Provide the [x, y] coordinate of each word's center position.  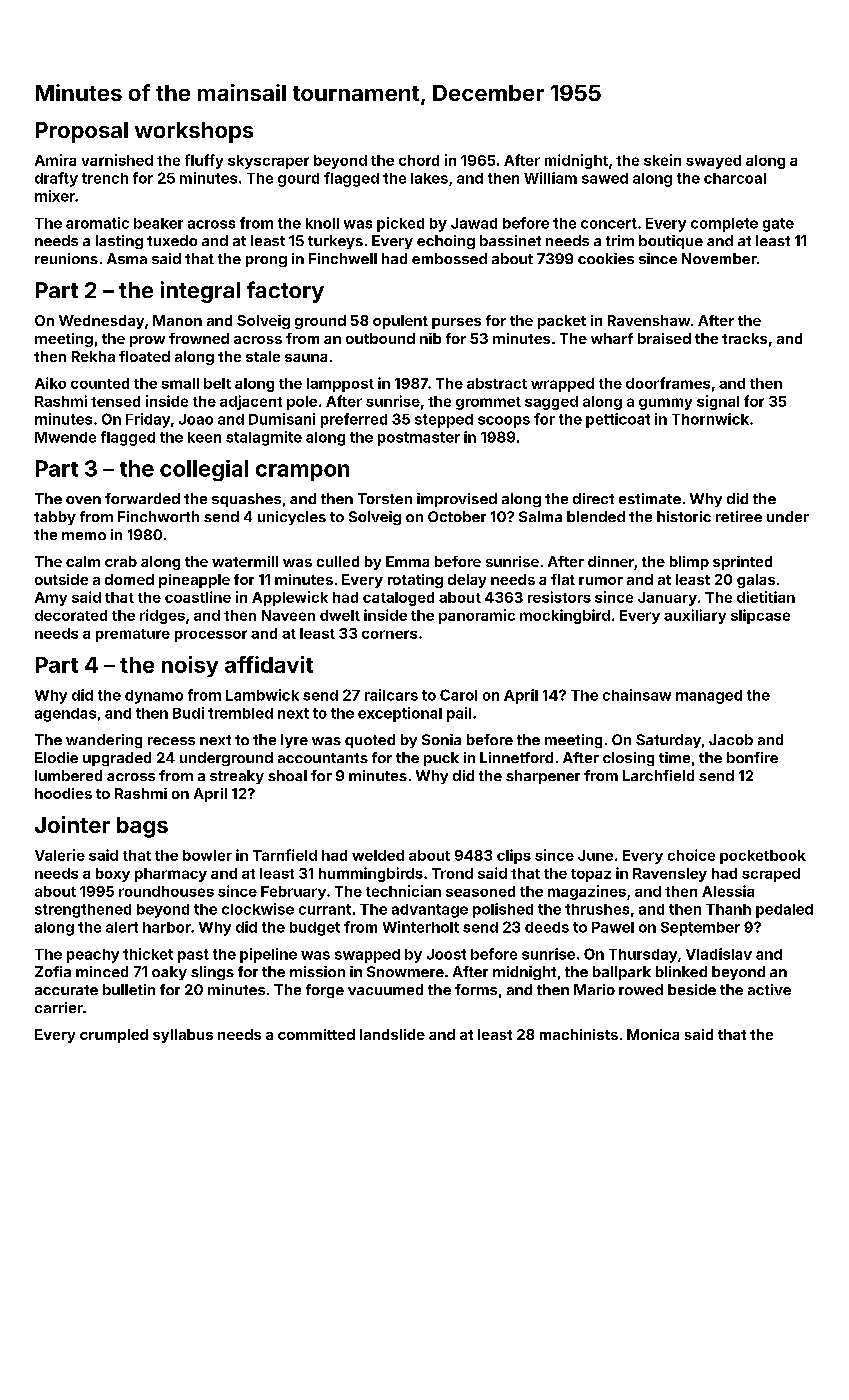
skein [662, 160]
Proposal [82, 132]
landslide [392, 1034]
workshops [194, 132]
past [193, 956]
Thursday [643, 956]
